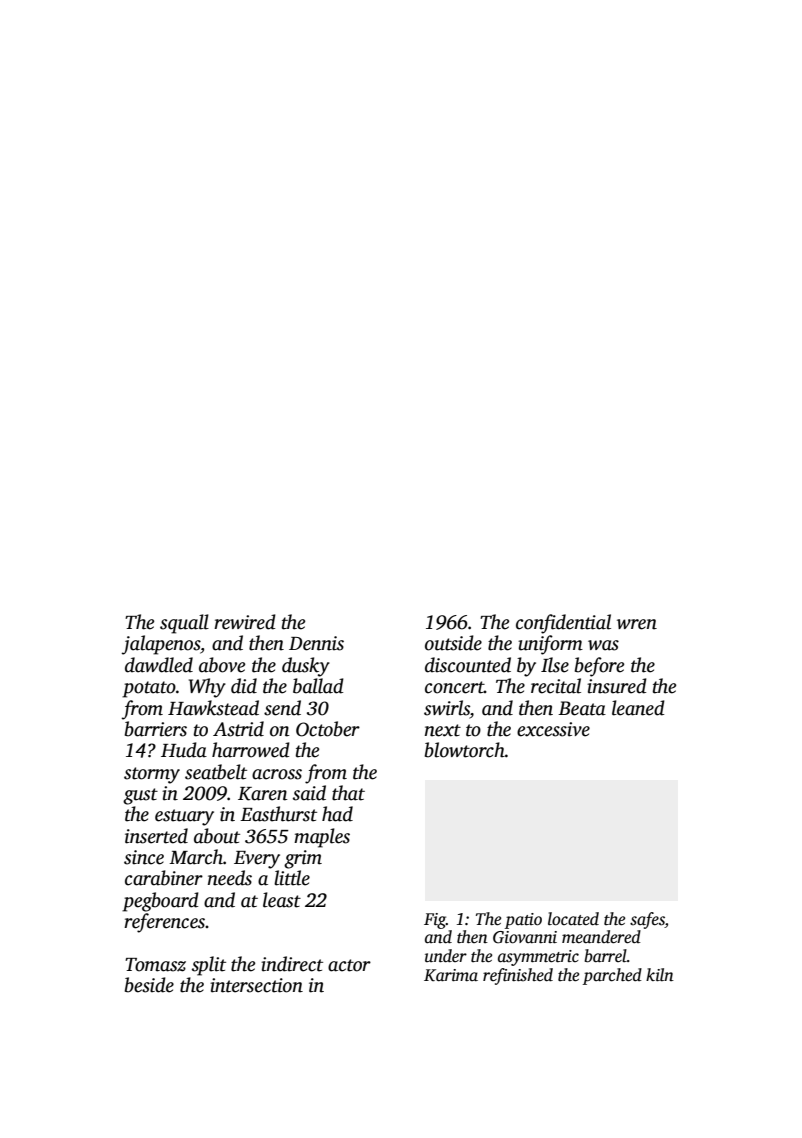 The width and height of the page is (802, 1138). I want to click on above, so click(222, 665).
